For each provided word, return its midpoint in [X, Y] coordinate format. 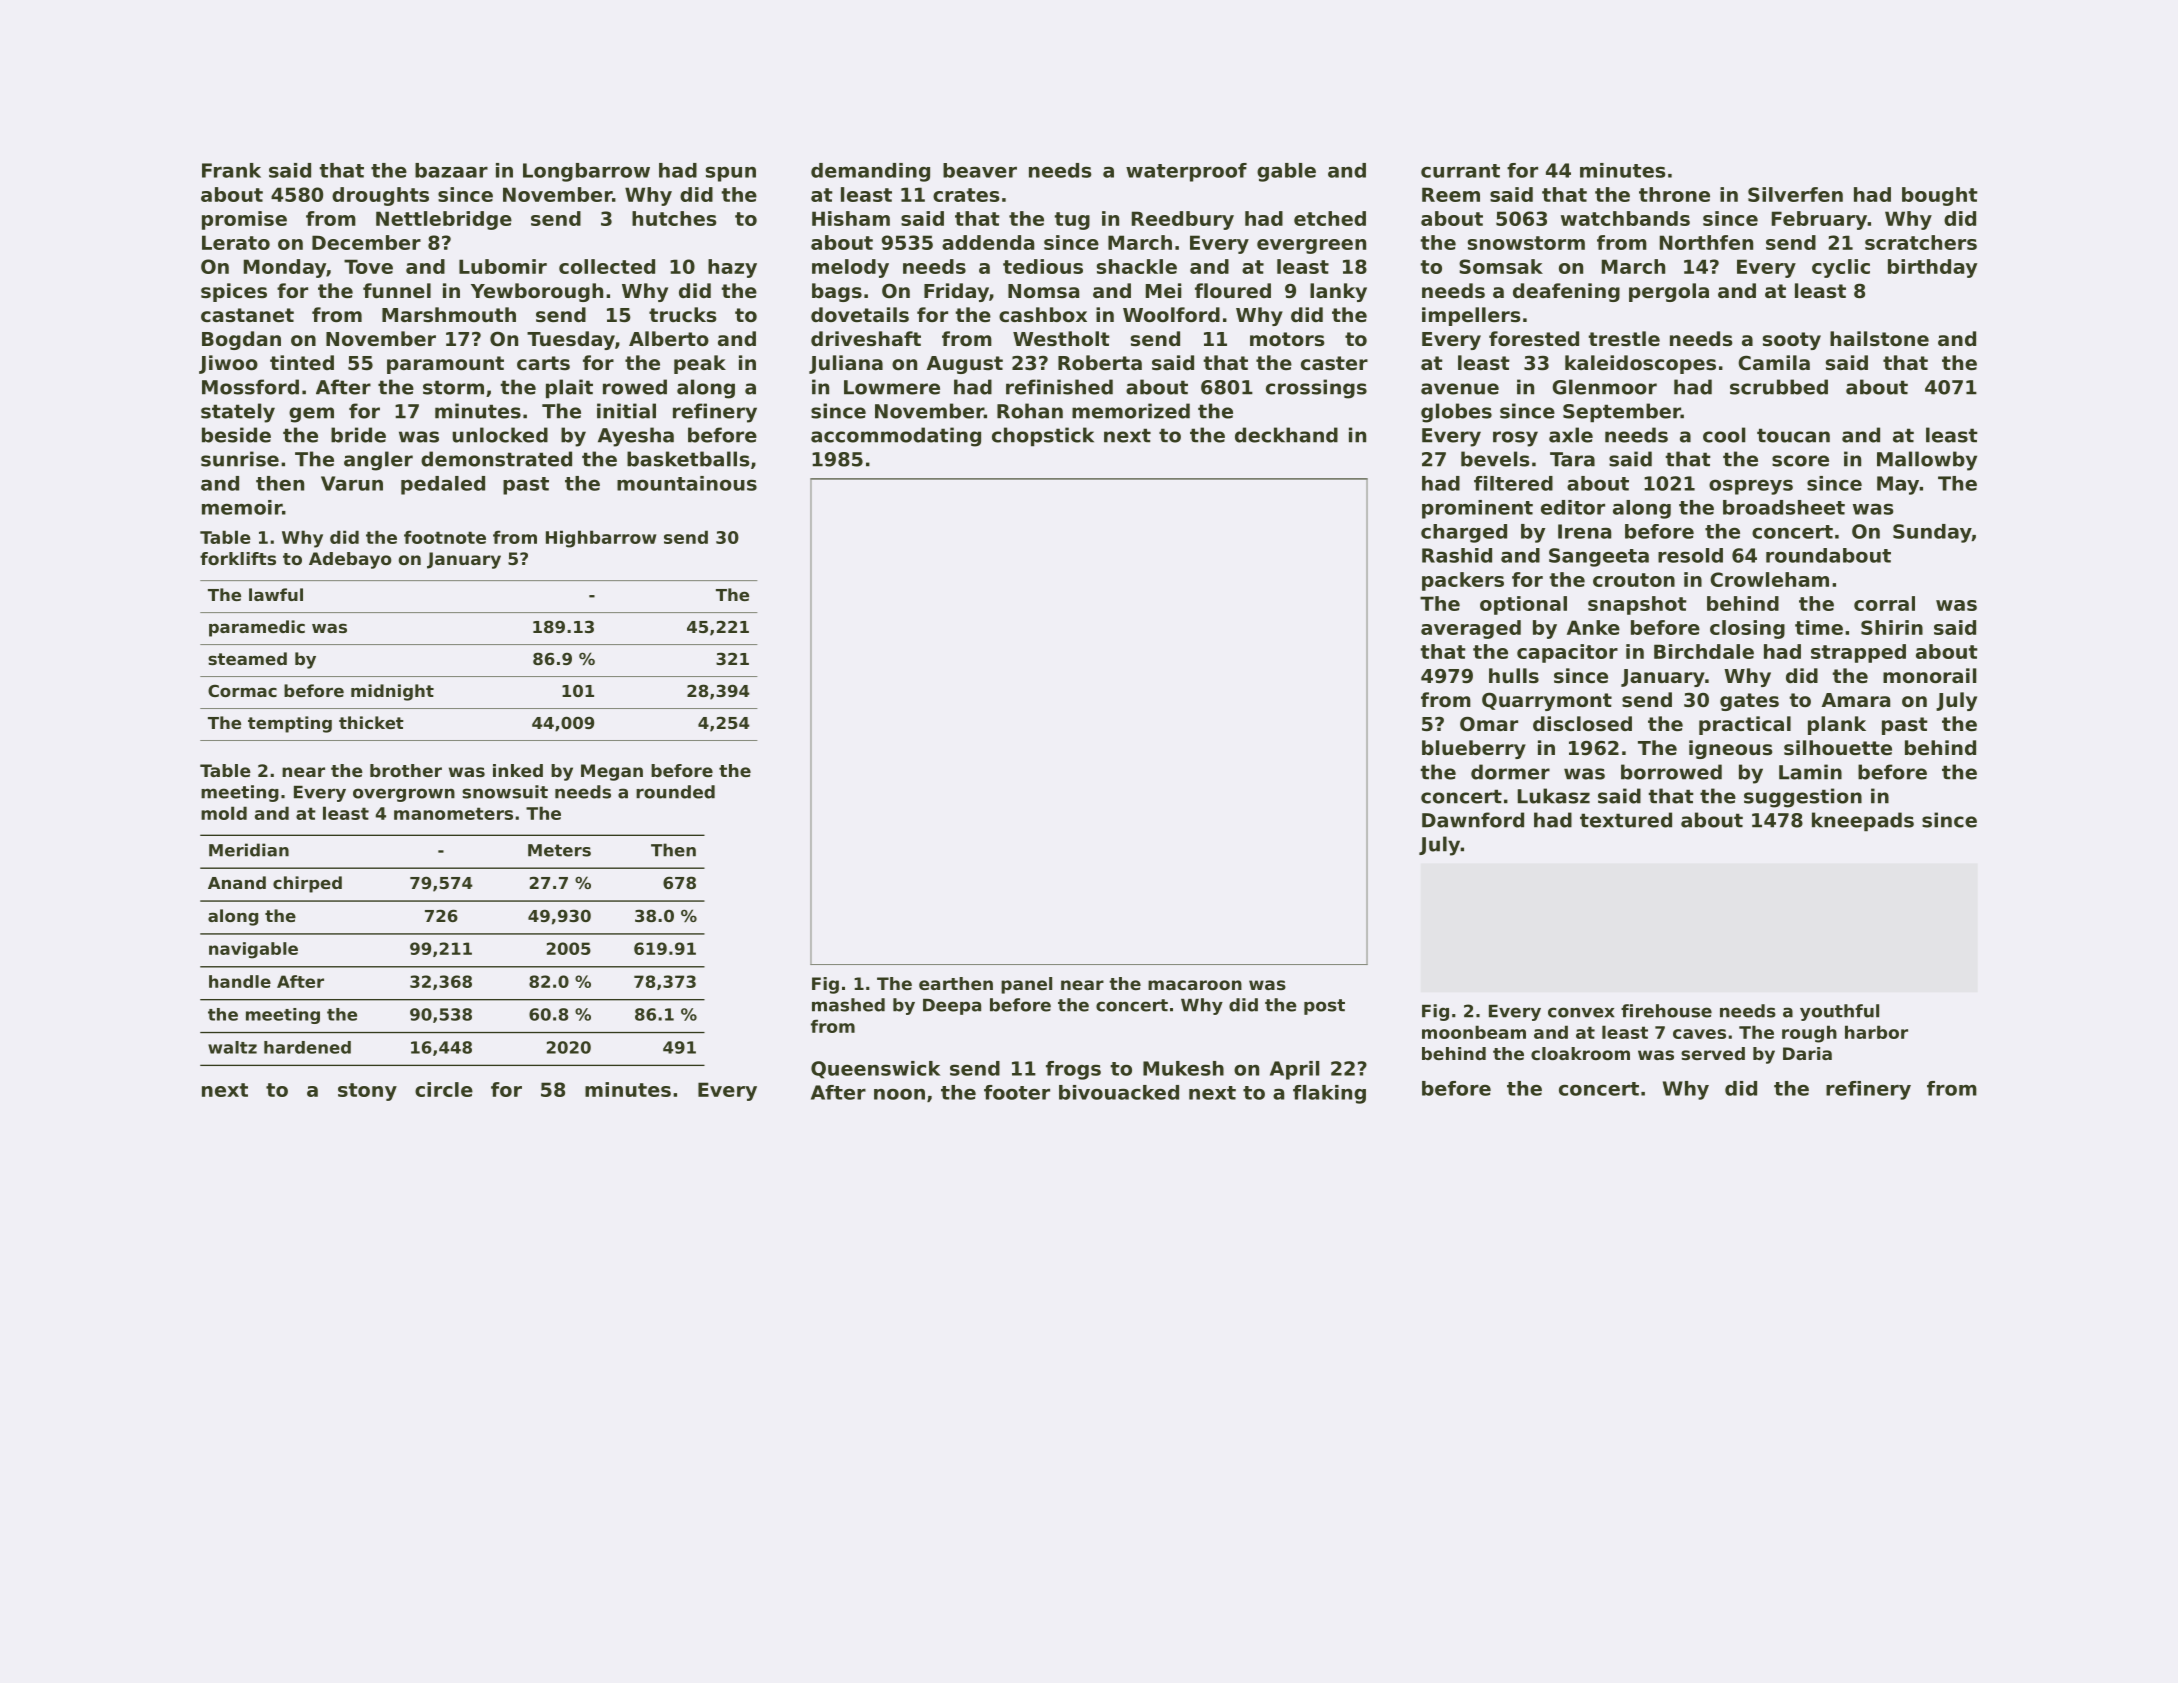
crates [966, 195]
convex [1581, 1012]
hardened [307, 1047]
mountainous [687, 483]
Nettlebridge [444, 220]
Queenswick [875, 1070]
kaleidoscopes [1640, 364]
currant [1460, 171]
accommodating [896, 437]
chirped [307, 884]
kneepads [1863, 821]
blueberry [1474, 749]
